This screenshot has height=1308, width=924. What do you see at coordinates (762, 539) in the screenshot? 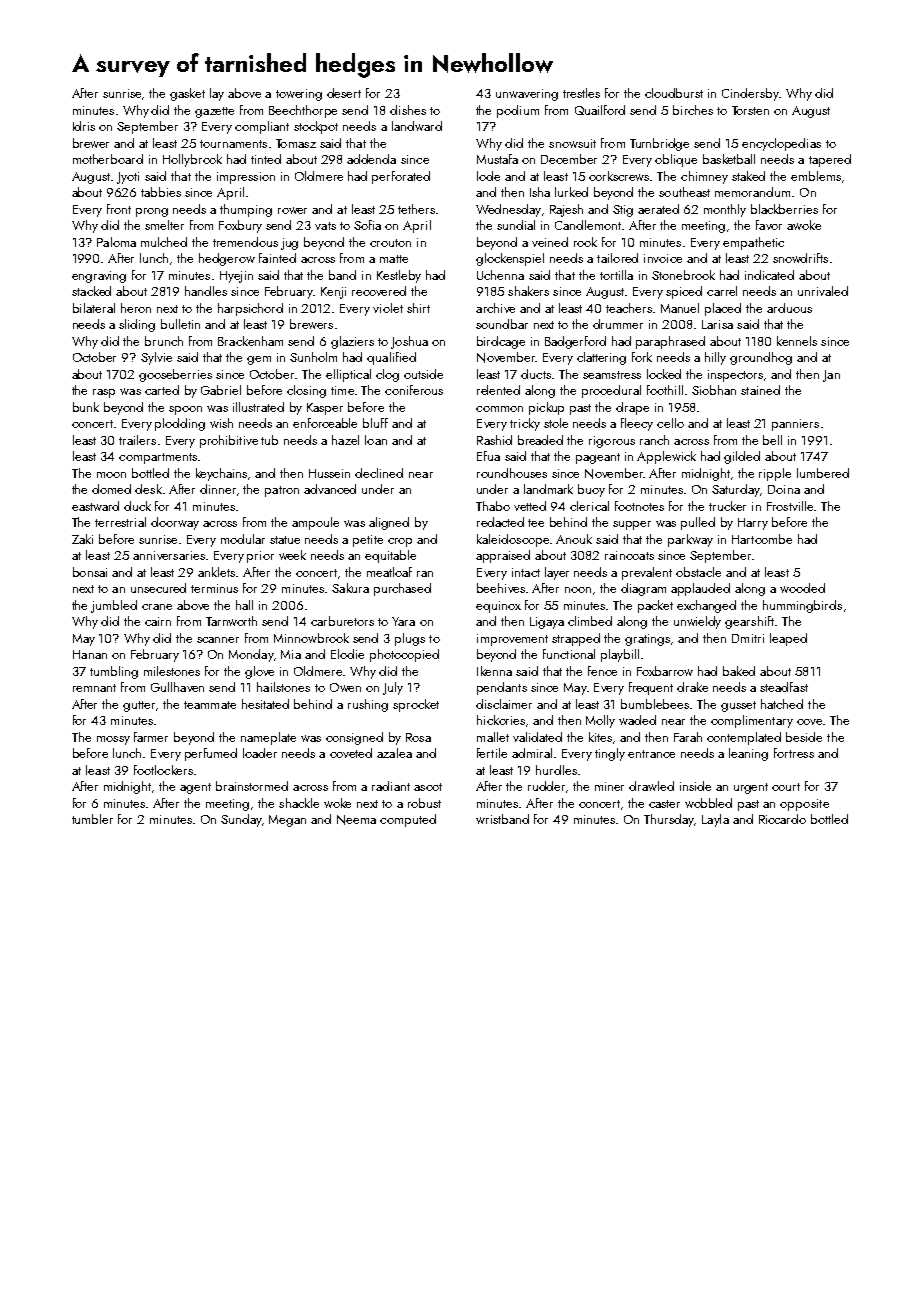
I see `Hartcombe` at bounding box center [762, 539].
